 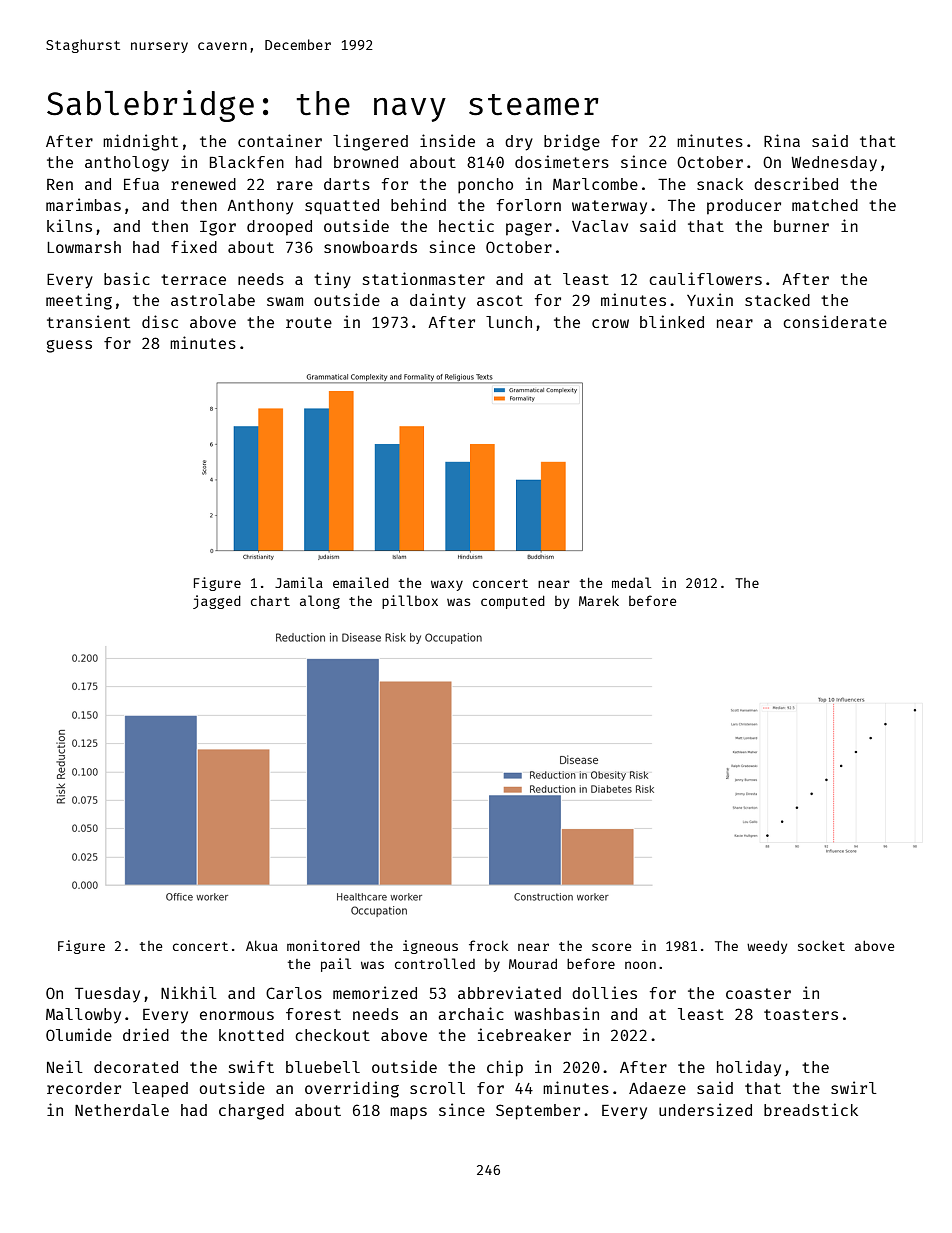 I want to click on Netherdale, so click(x=122, y=1110).
